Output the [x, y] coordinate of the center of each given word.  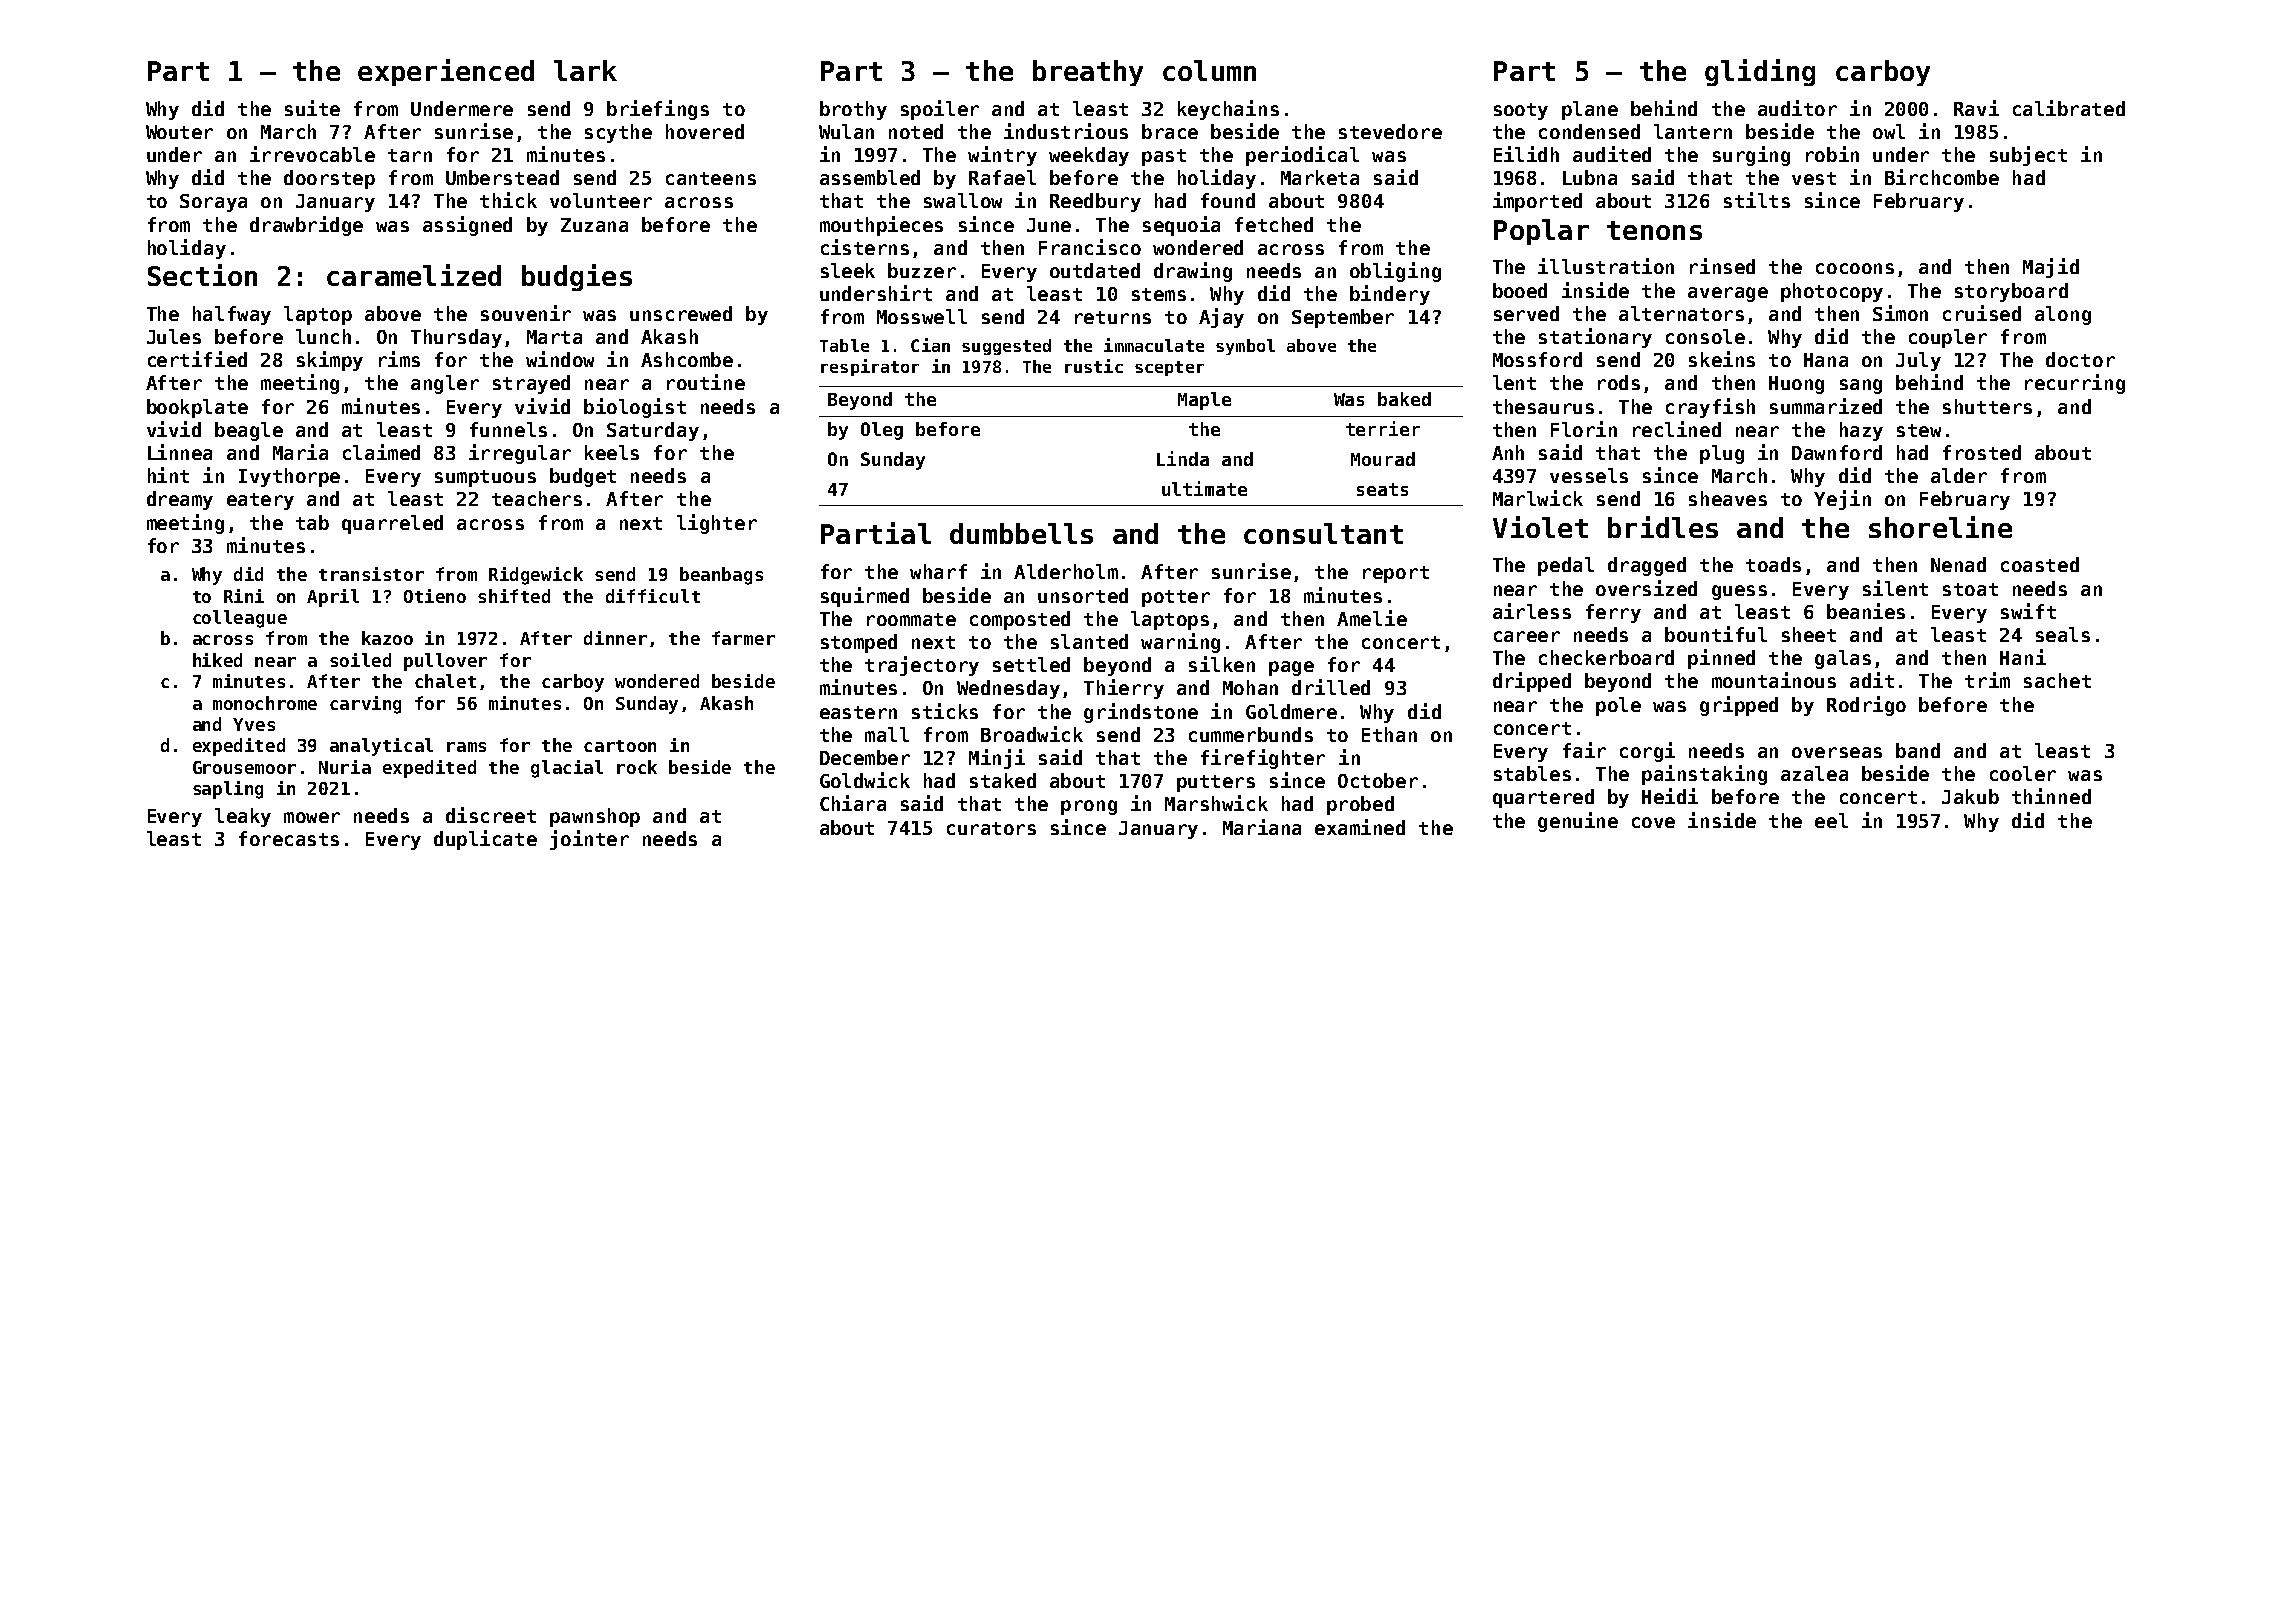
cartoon [620, 746]
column [1209, 70]
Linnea [180, 452]
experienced [446, 72]
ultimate [1204, 488]
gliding [1760, 72]
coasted [2040, 564]
